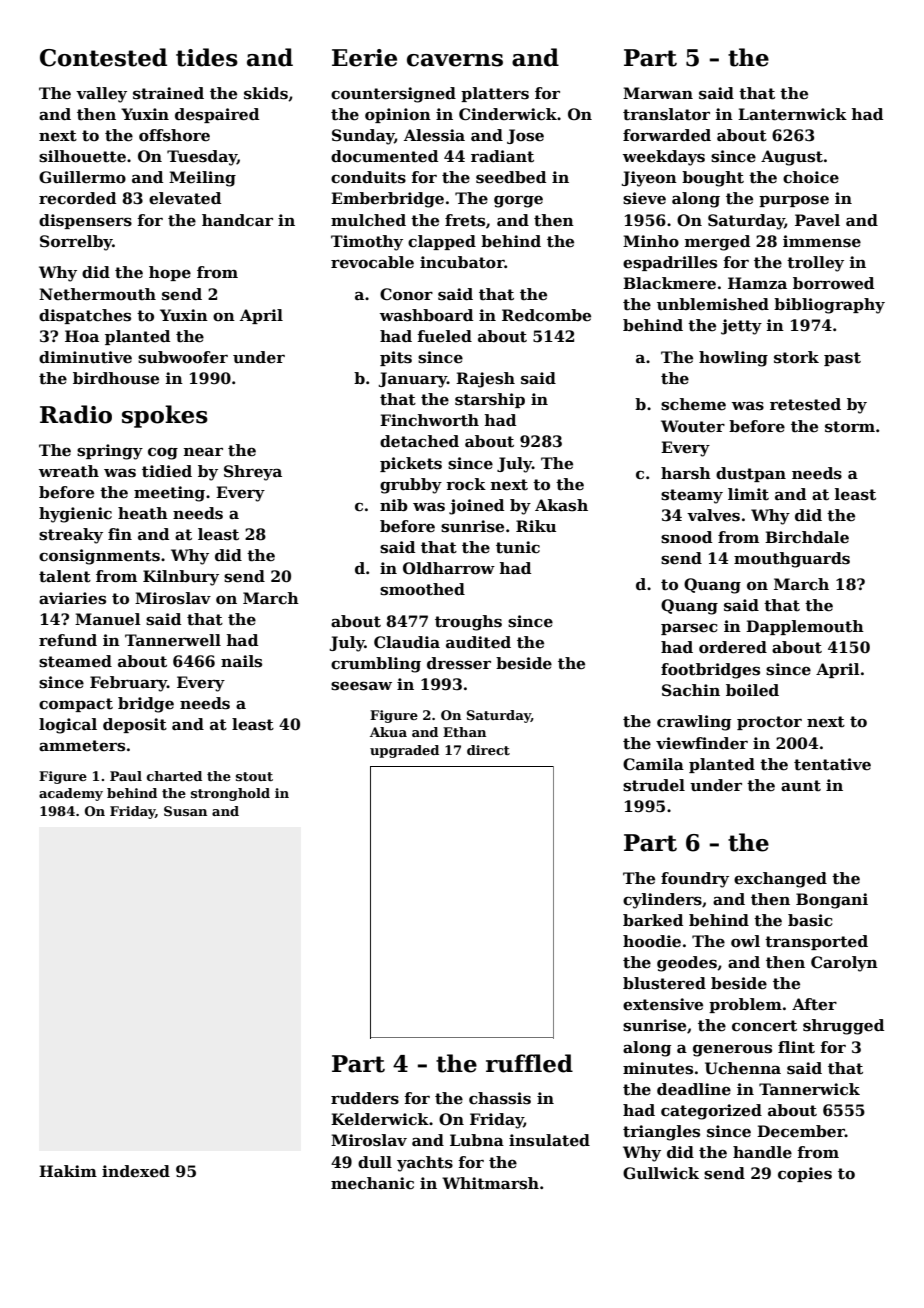 The image size is (924, 1308). Describe the element at coordinates (745, 1005) in the document. I see `problem` at that location.
